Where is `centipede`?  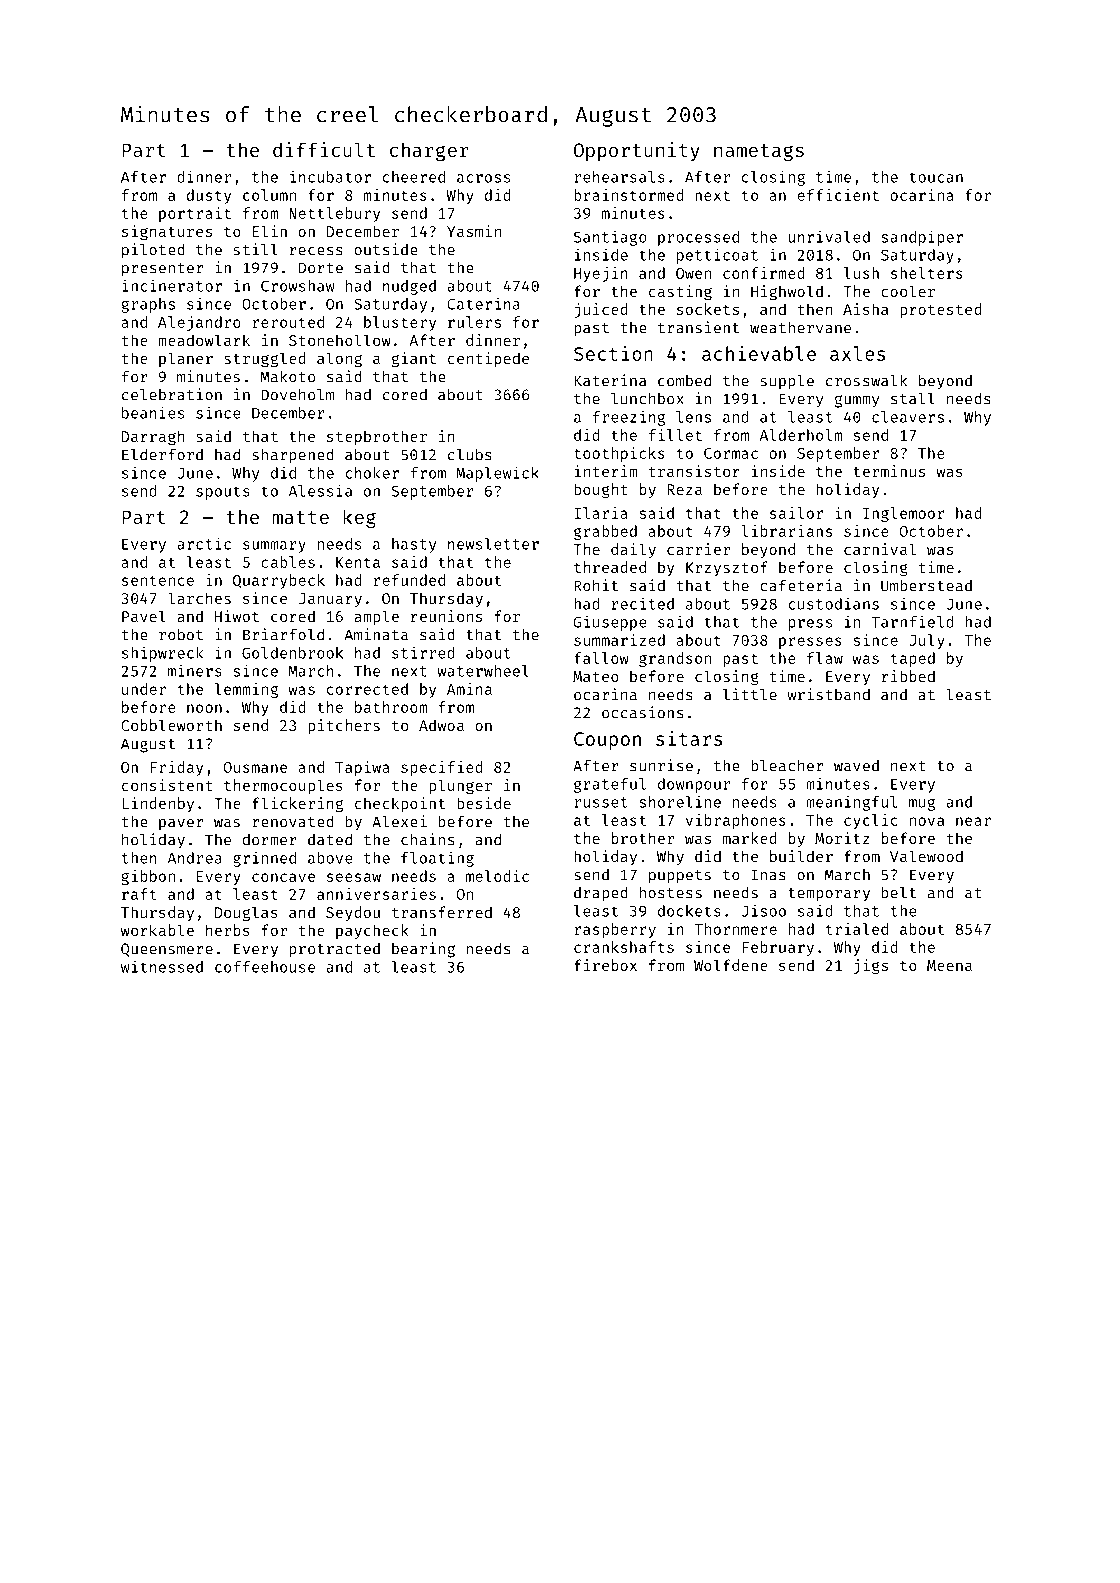 centipede is located at coordinates (488, 359).
